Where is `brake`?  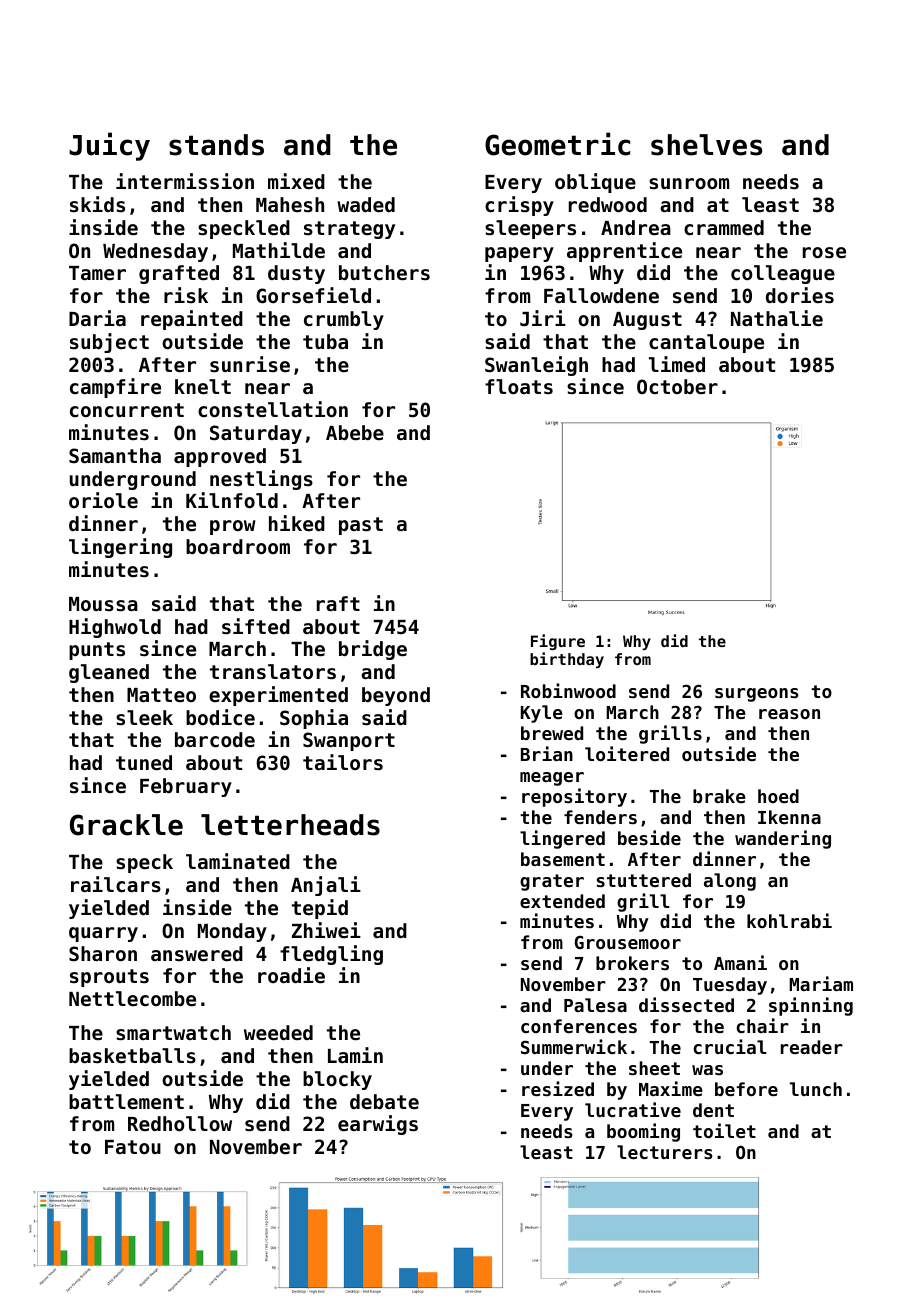 brake is located at coordinates (719, 796).
